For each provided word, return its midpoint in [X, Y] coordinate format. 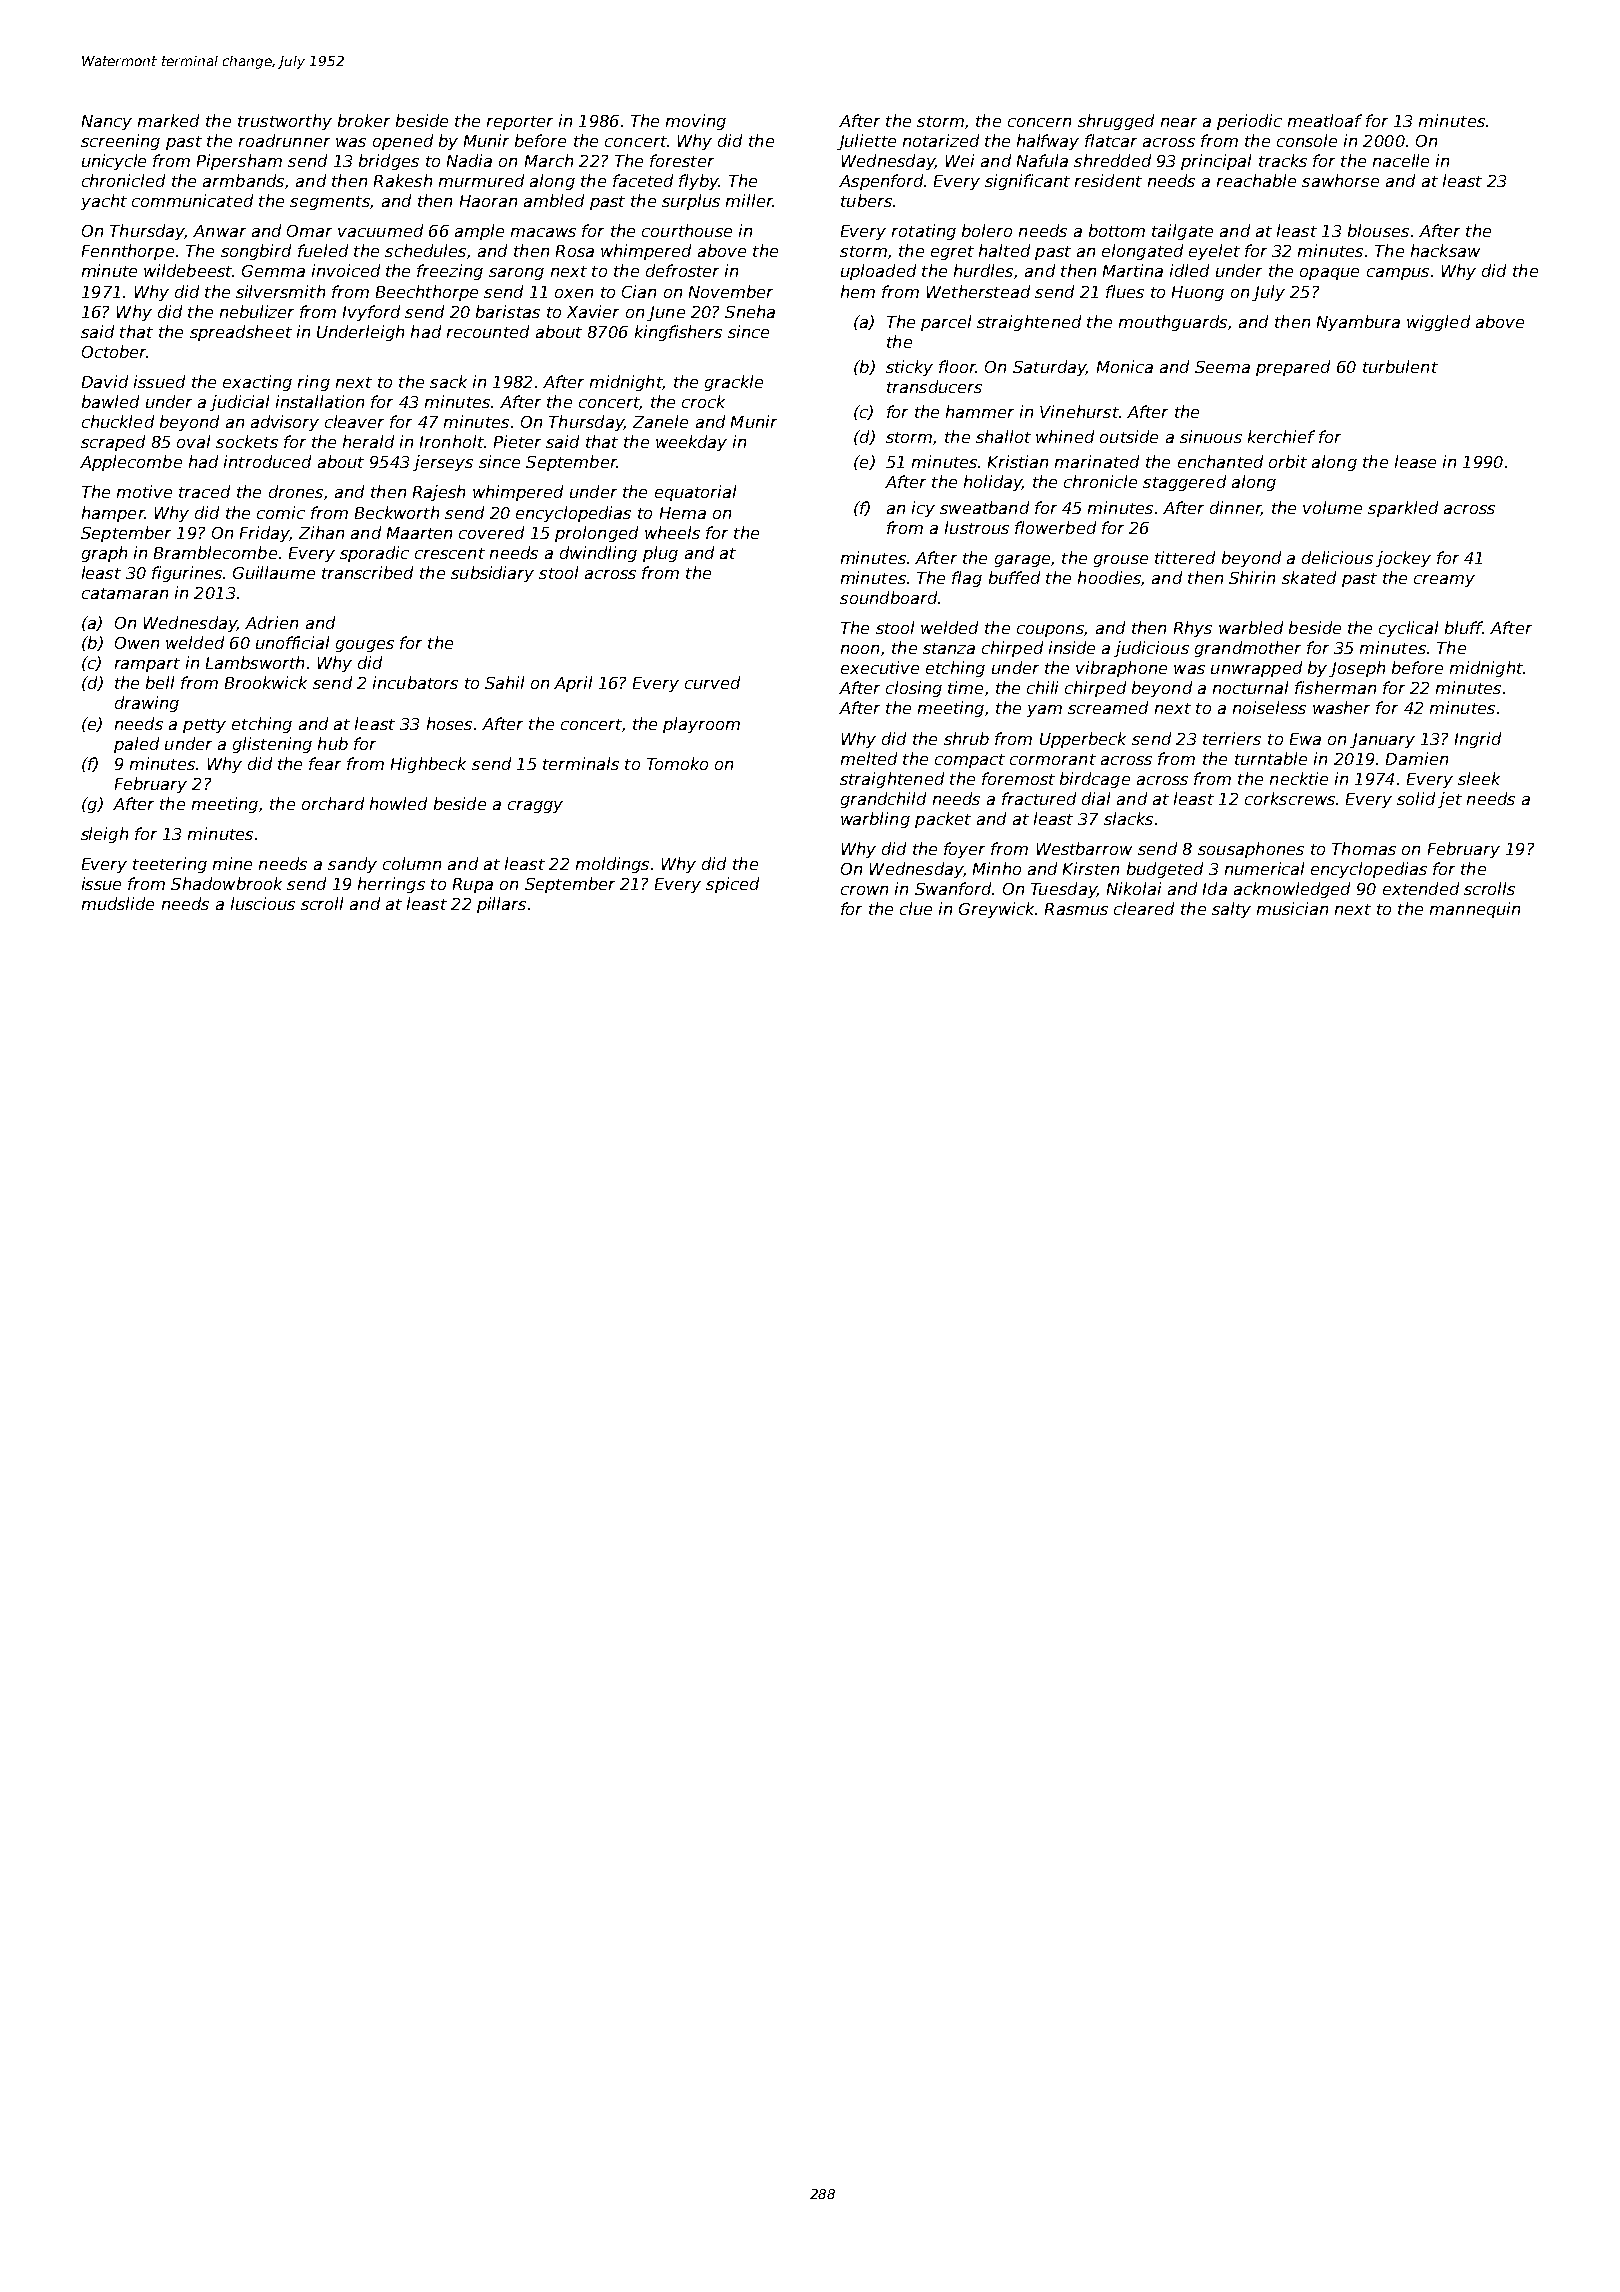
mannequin [1475, 910]
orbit [1288, 461]
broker [364, 120]
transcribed [367, 572]
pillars [501, 905]
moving [696, 122]
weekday [691, 443]
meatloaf [1325, 120]
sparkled [1403, 509]
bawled [110, 401]
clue [916, 908]
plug [660, 554]
